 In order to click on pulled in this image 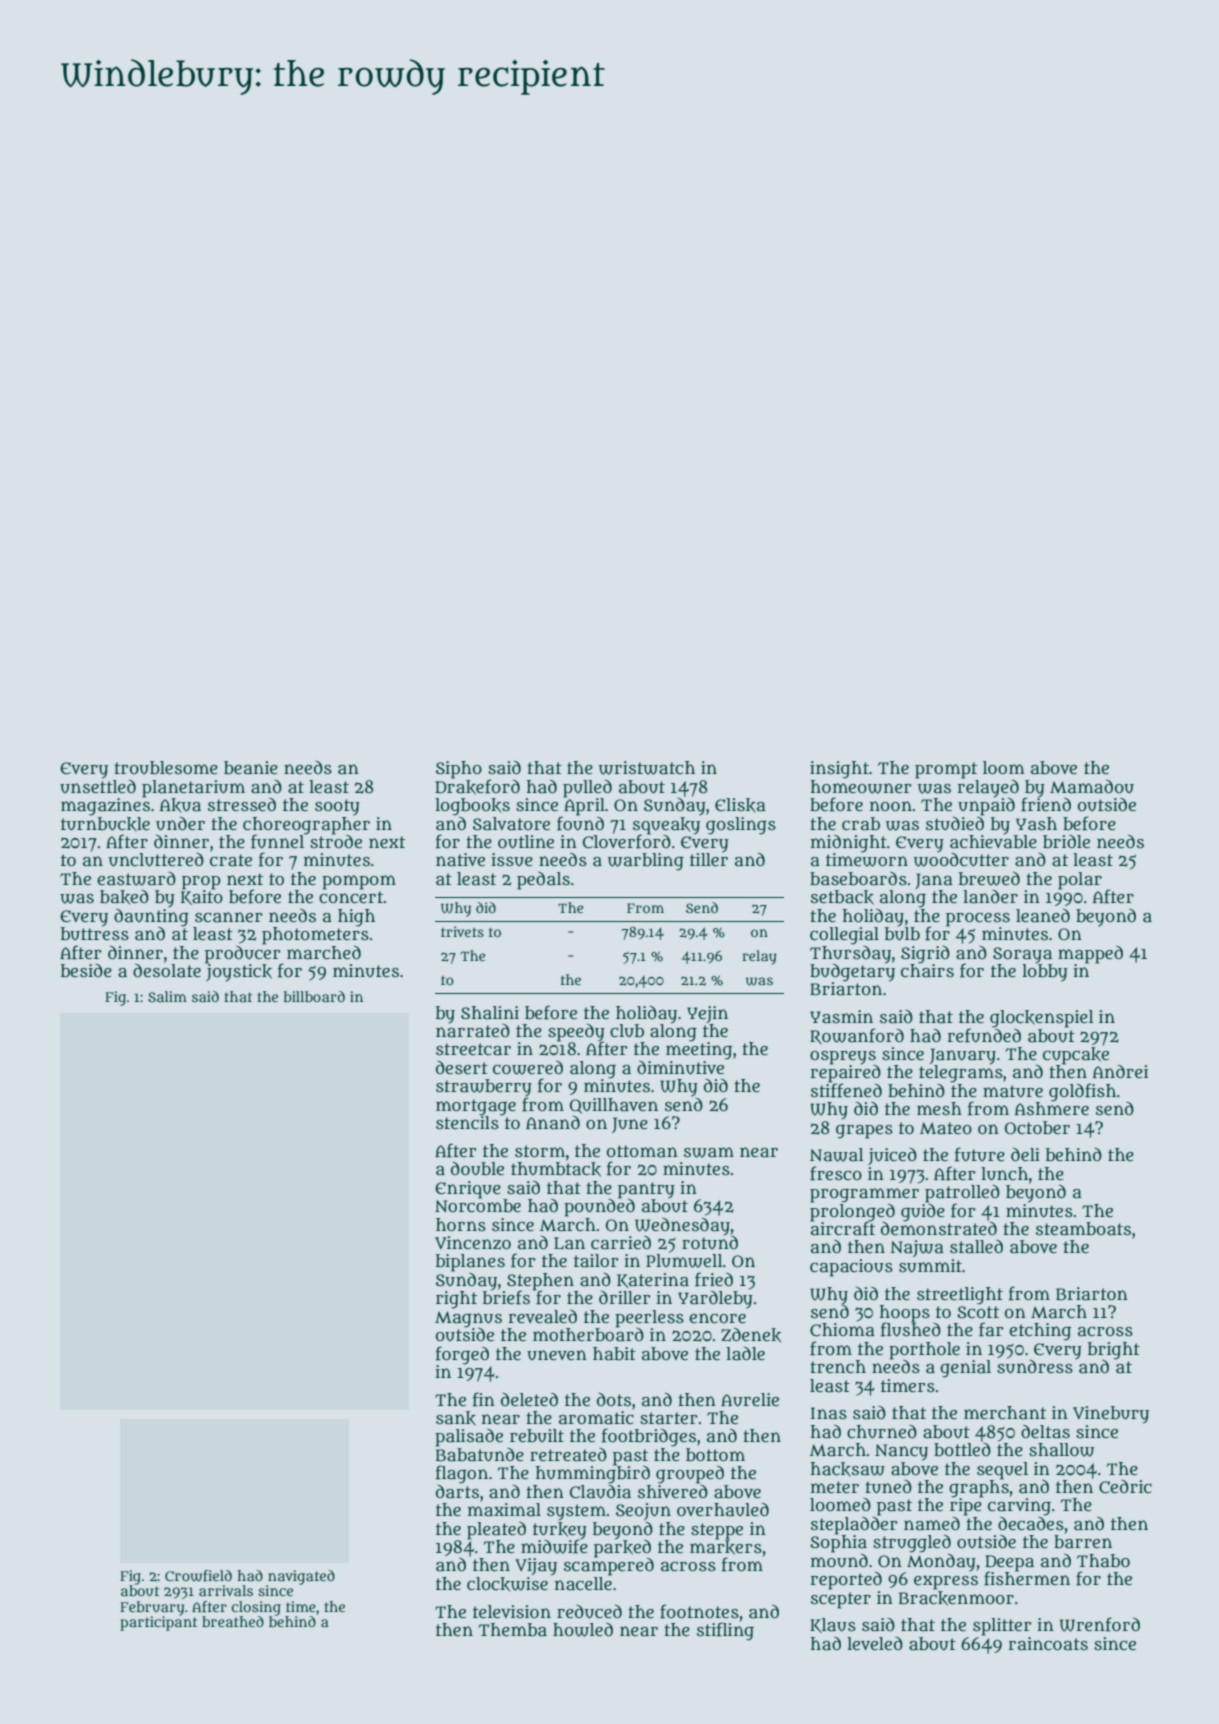, I will do `click(587, 788)`.
